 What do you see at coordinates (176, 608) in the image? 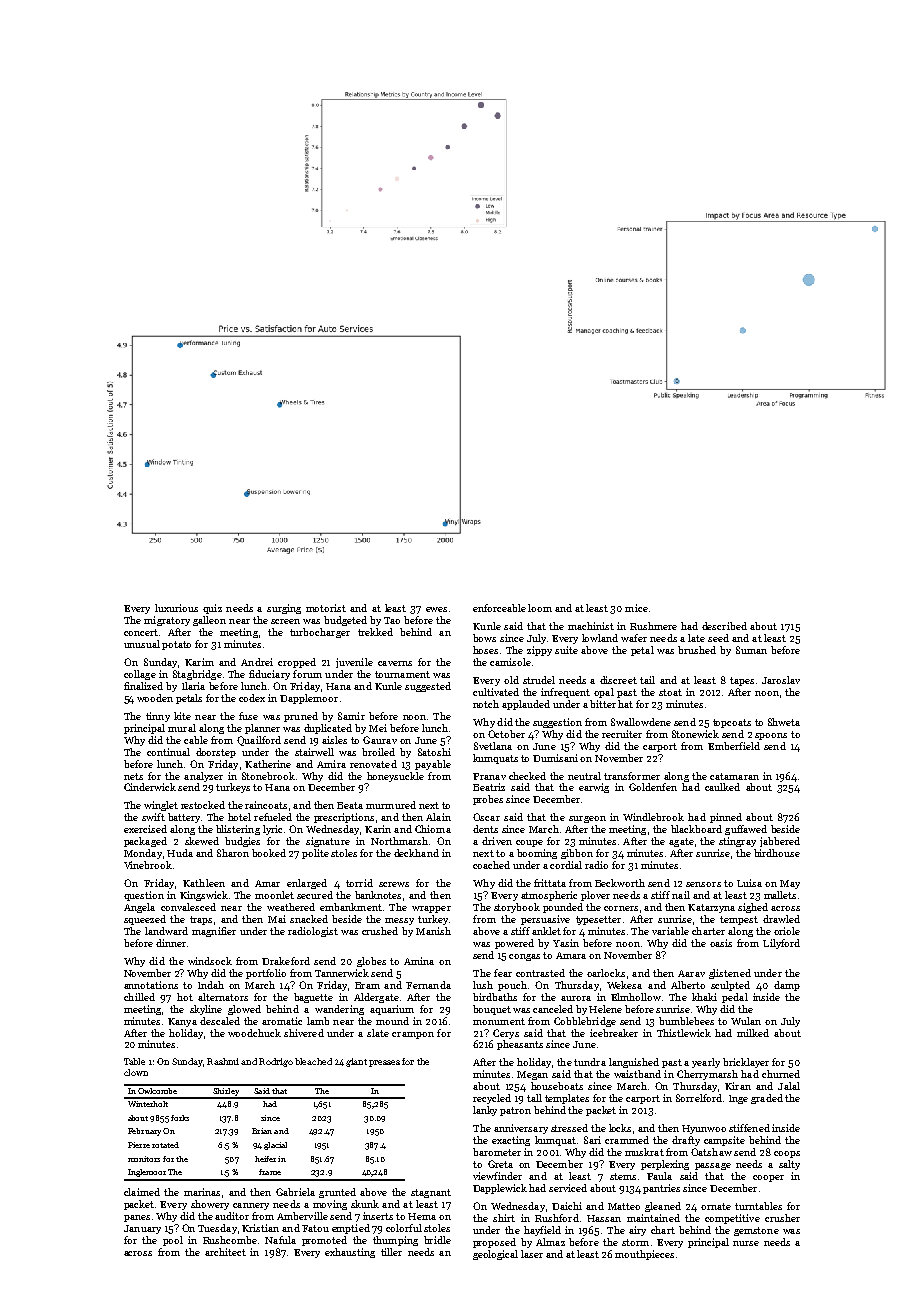
I see `luxurious` at bounding box center [176, 608].
